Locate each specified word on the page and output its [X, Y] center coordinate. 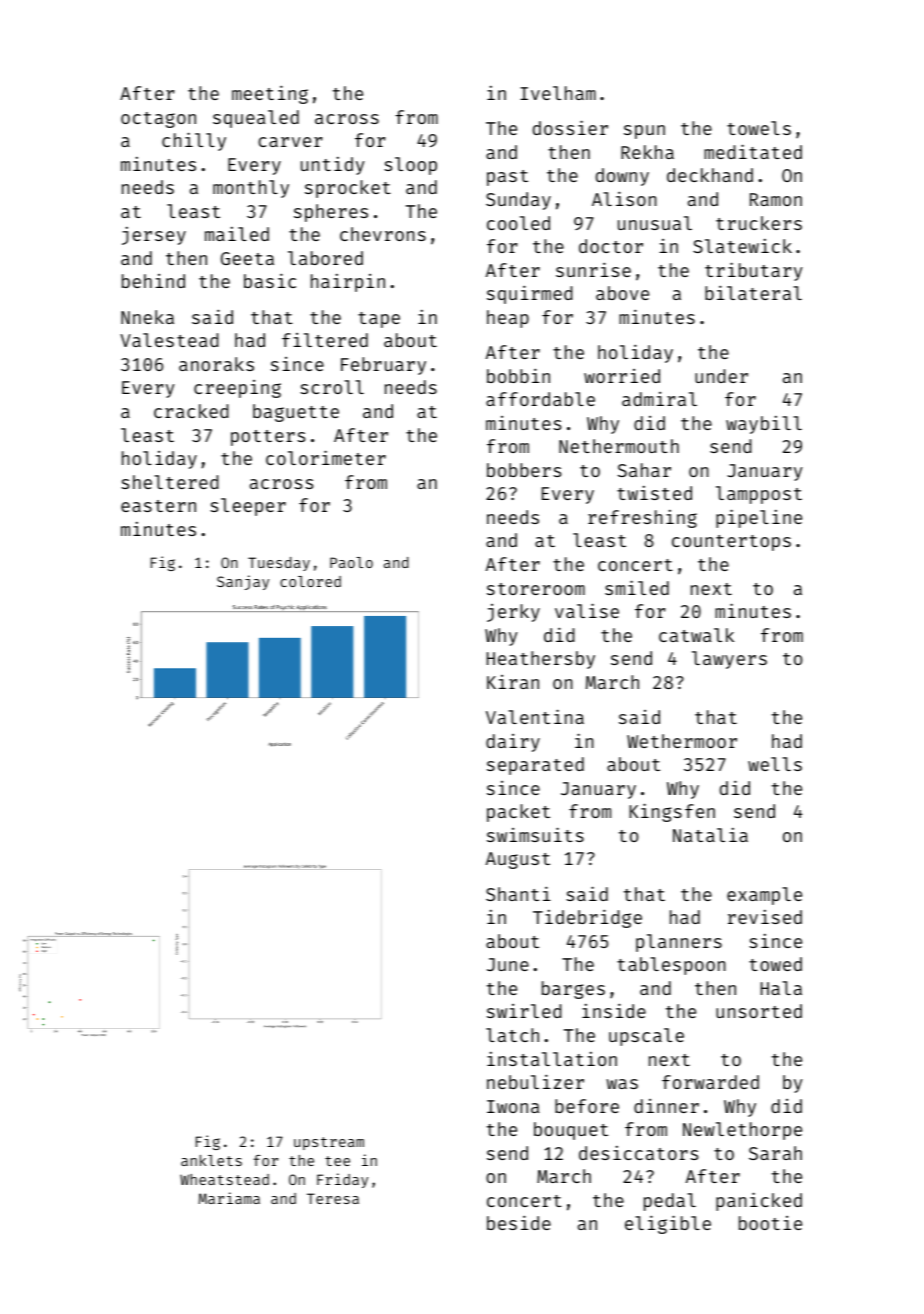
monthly [251, 189]
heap [508, 319]
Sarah [775, 1153]
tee [337, 1161]
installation [552, 1059]
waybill [764, 425]
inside [614, 1010]
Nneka [147, 317]
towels [759, 128]
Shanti [518, 893]
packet [518, 813]
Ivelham [558, 93]
